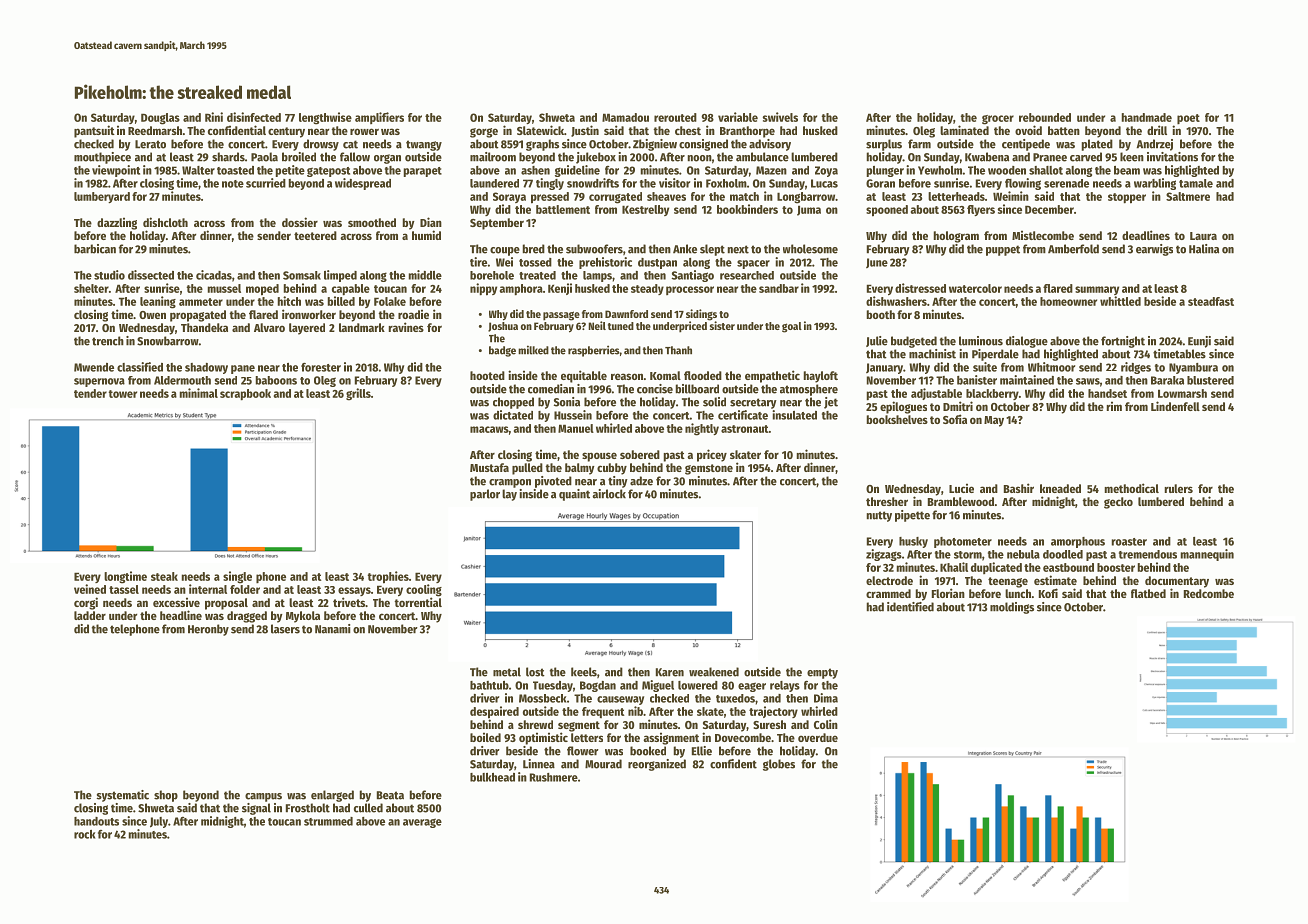  Describe the element at coordinates (1068, 301) in the image. I see `homeowner` at that location.
